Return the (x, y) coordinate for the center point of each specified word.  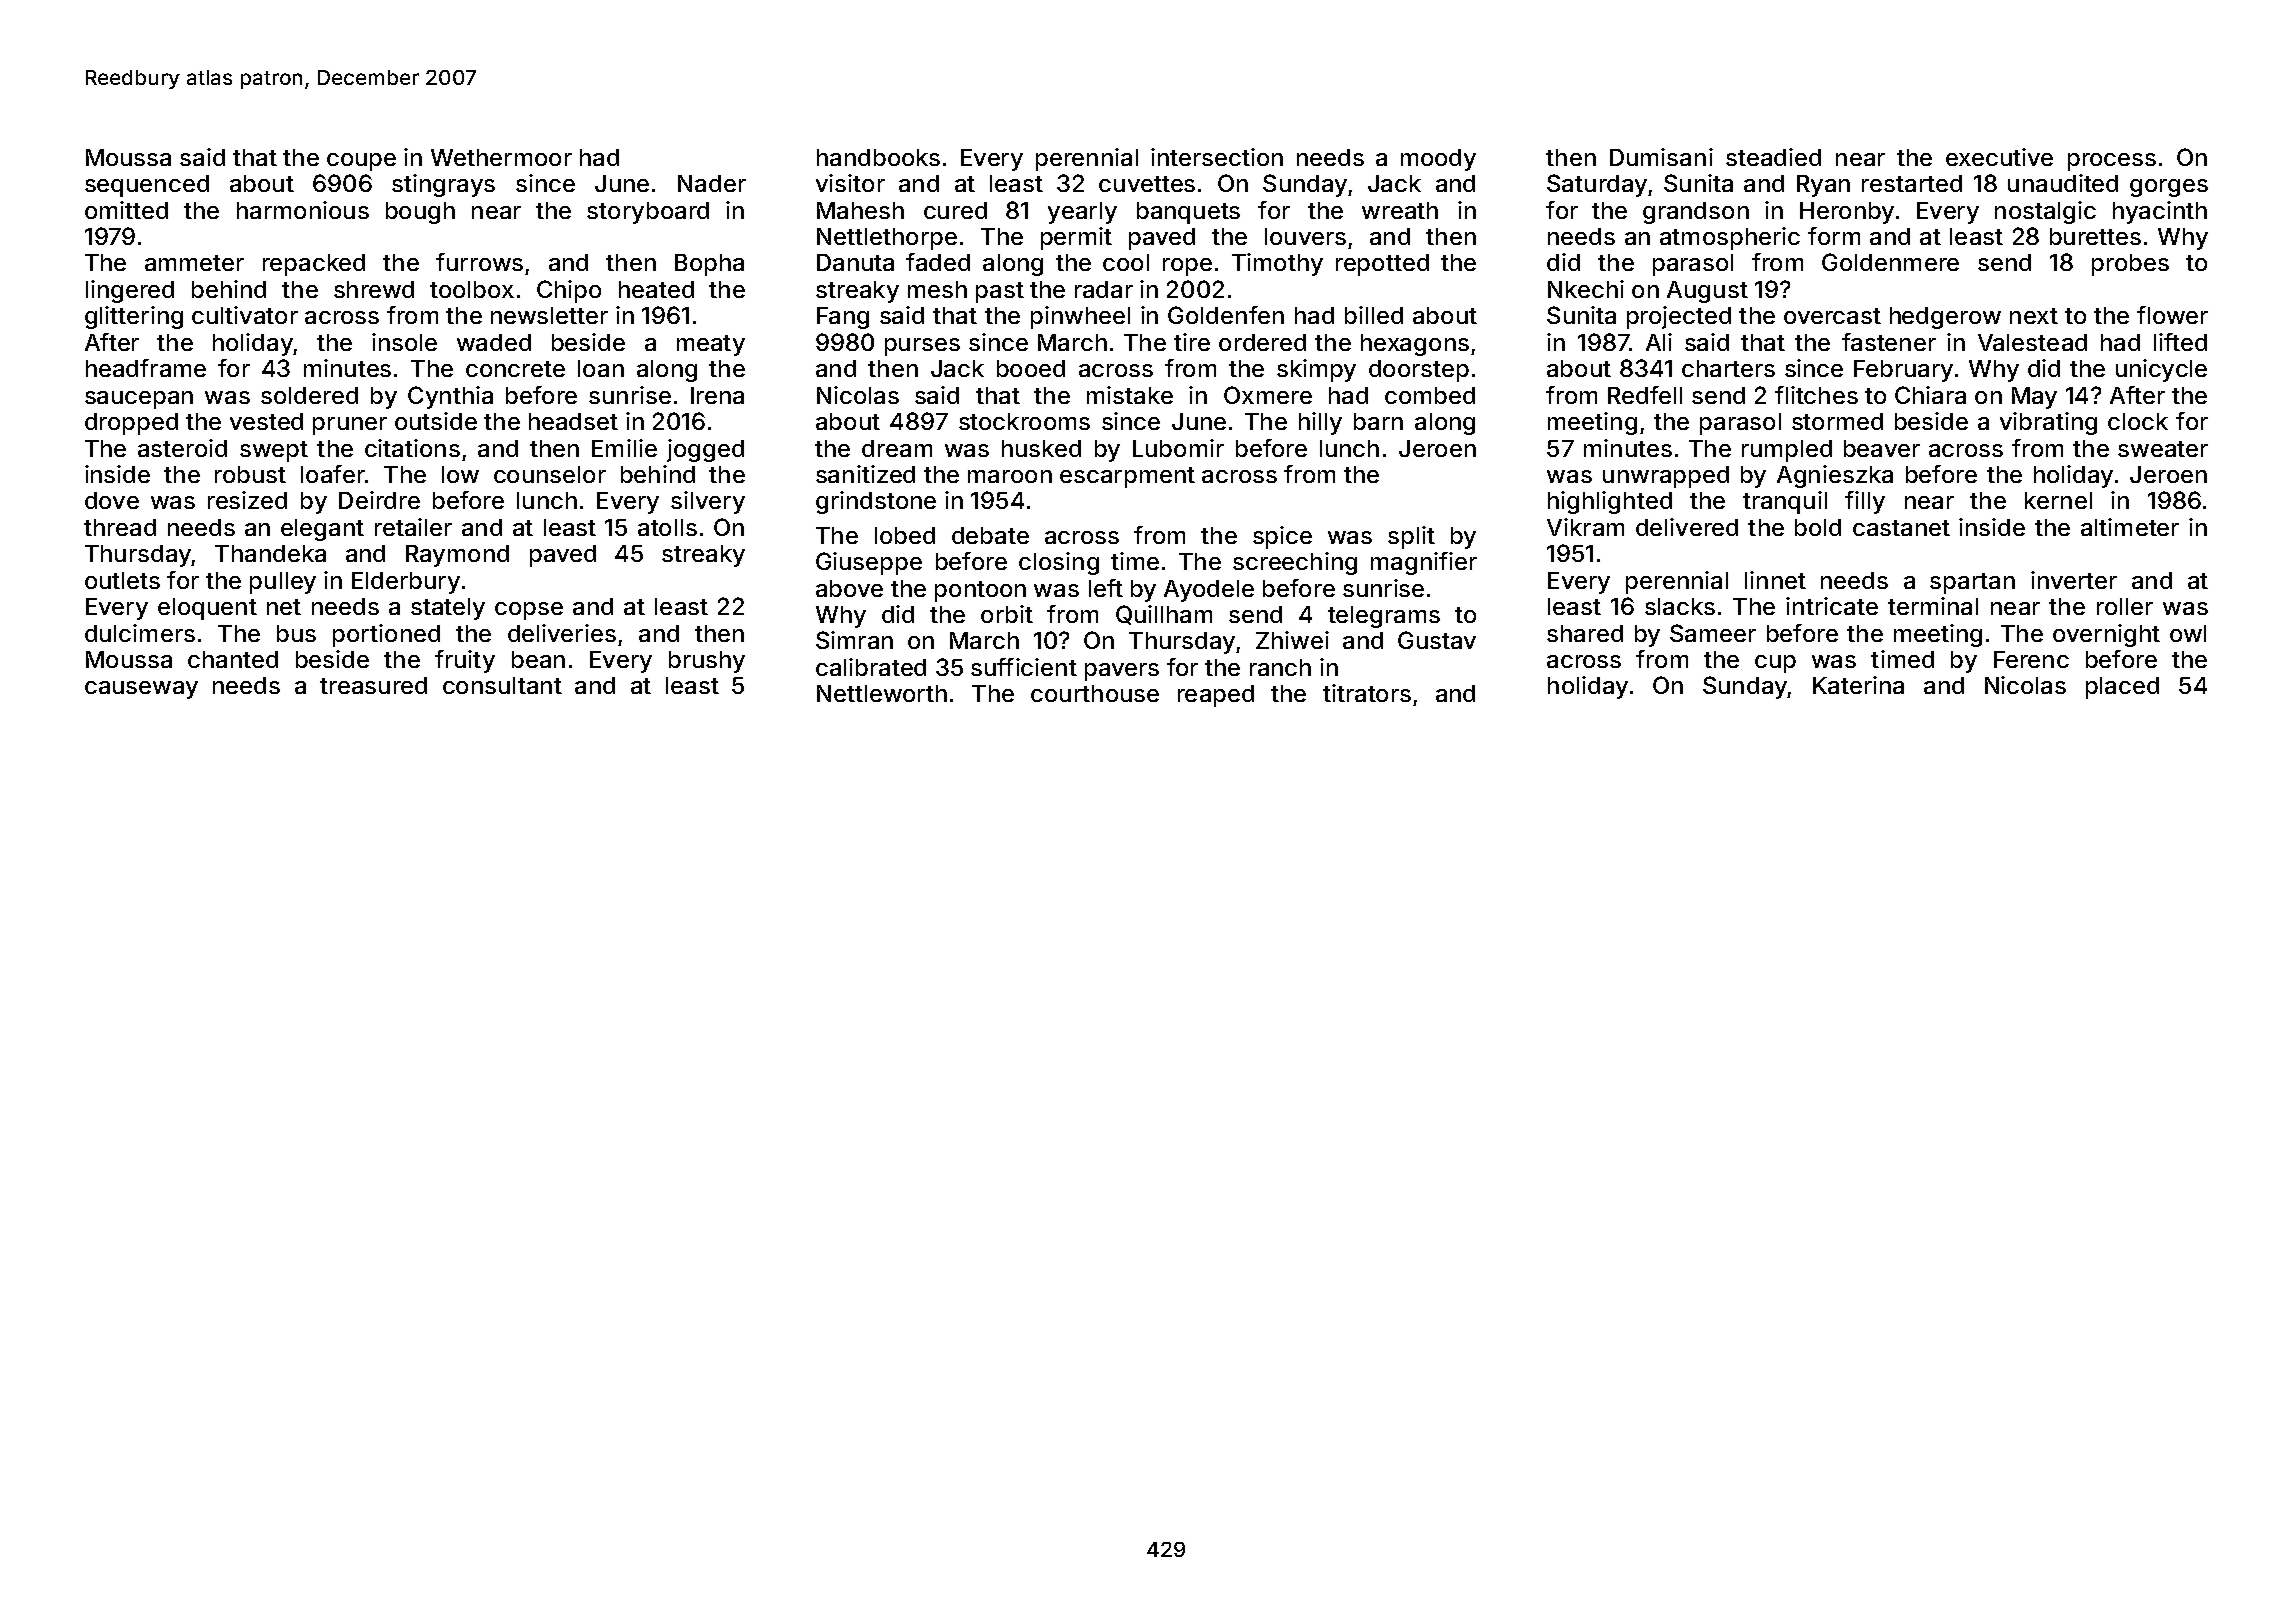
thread (120, 527)
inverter (2074, 580)
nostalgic (2045, 212)
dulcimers (140, 633)
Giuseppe (869, 563)
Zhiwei (1292, 640)
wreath (1400, 210)
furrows (479, 262)
